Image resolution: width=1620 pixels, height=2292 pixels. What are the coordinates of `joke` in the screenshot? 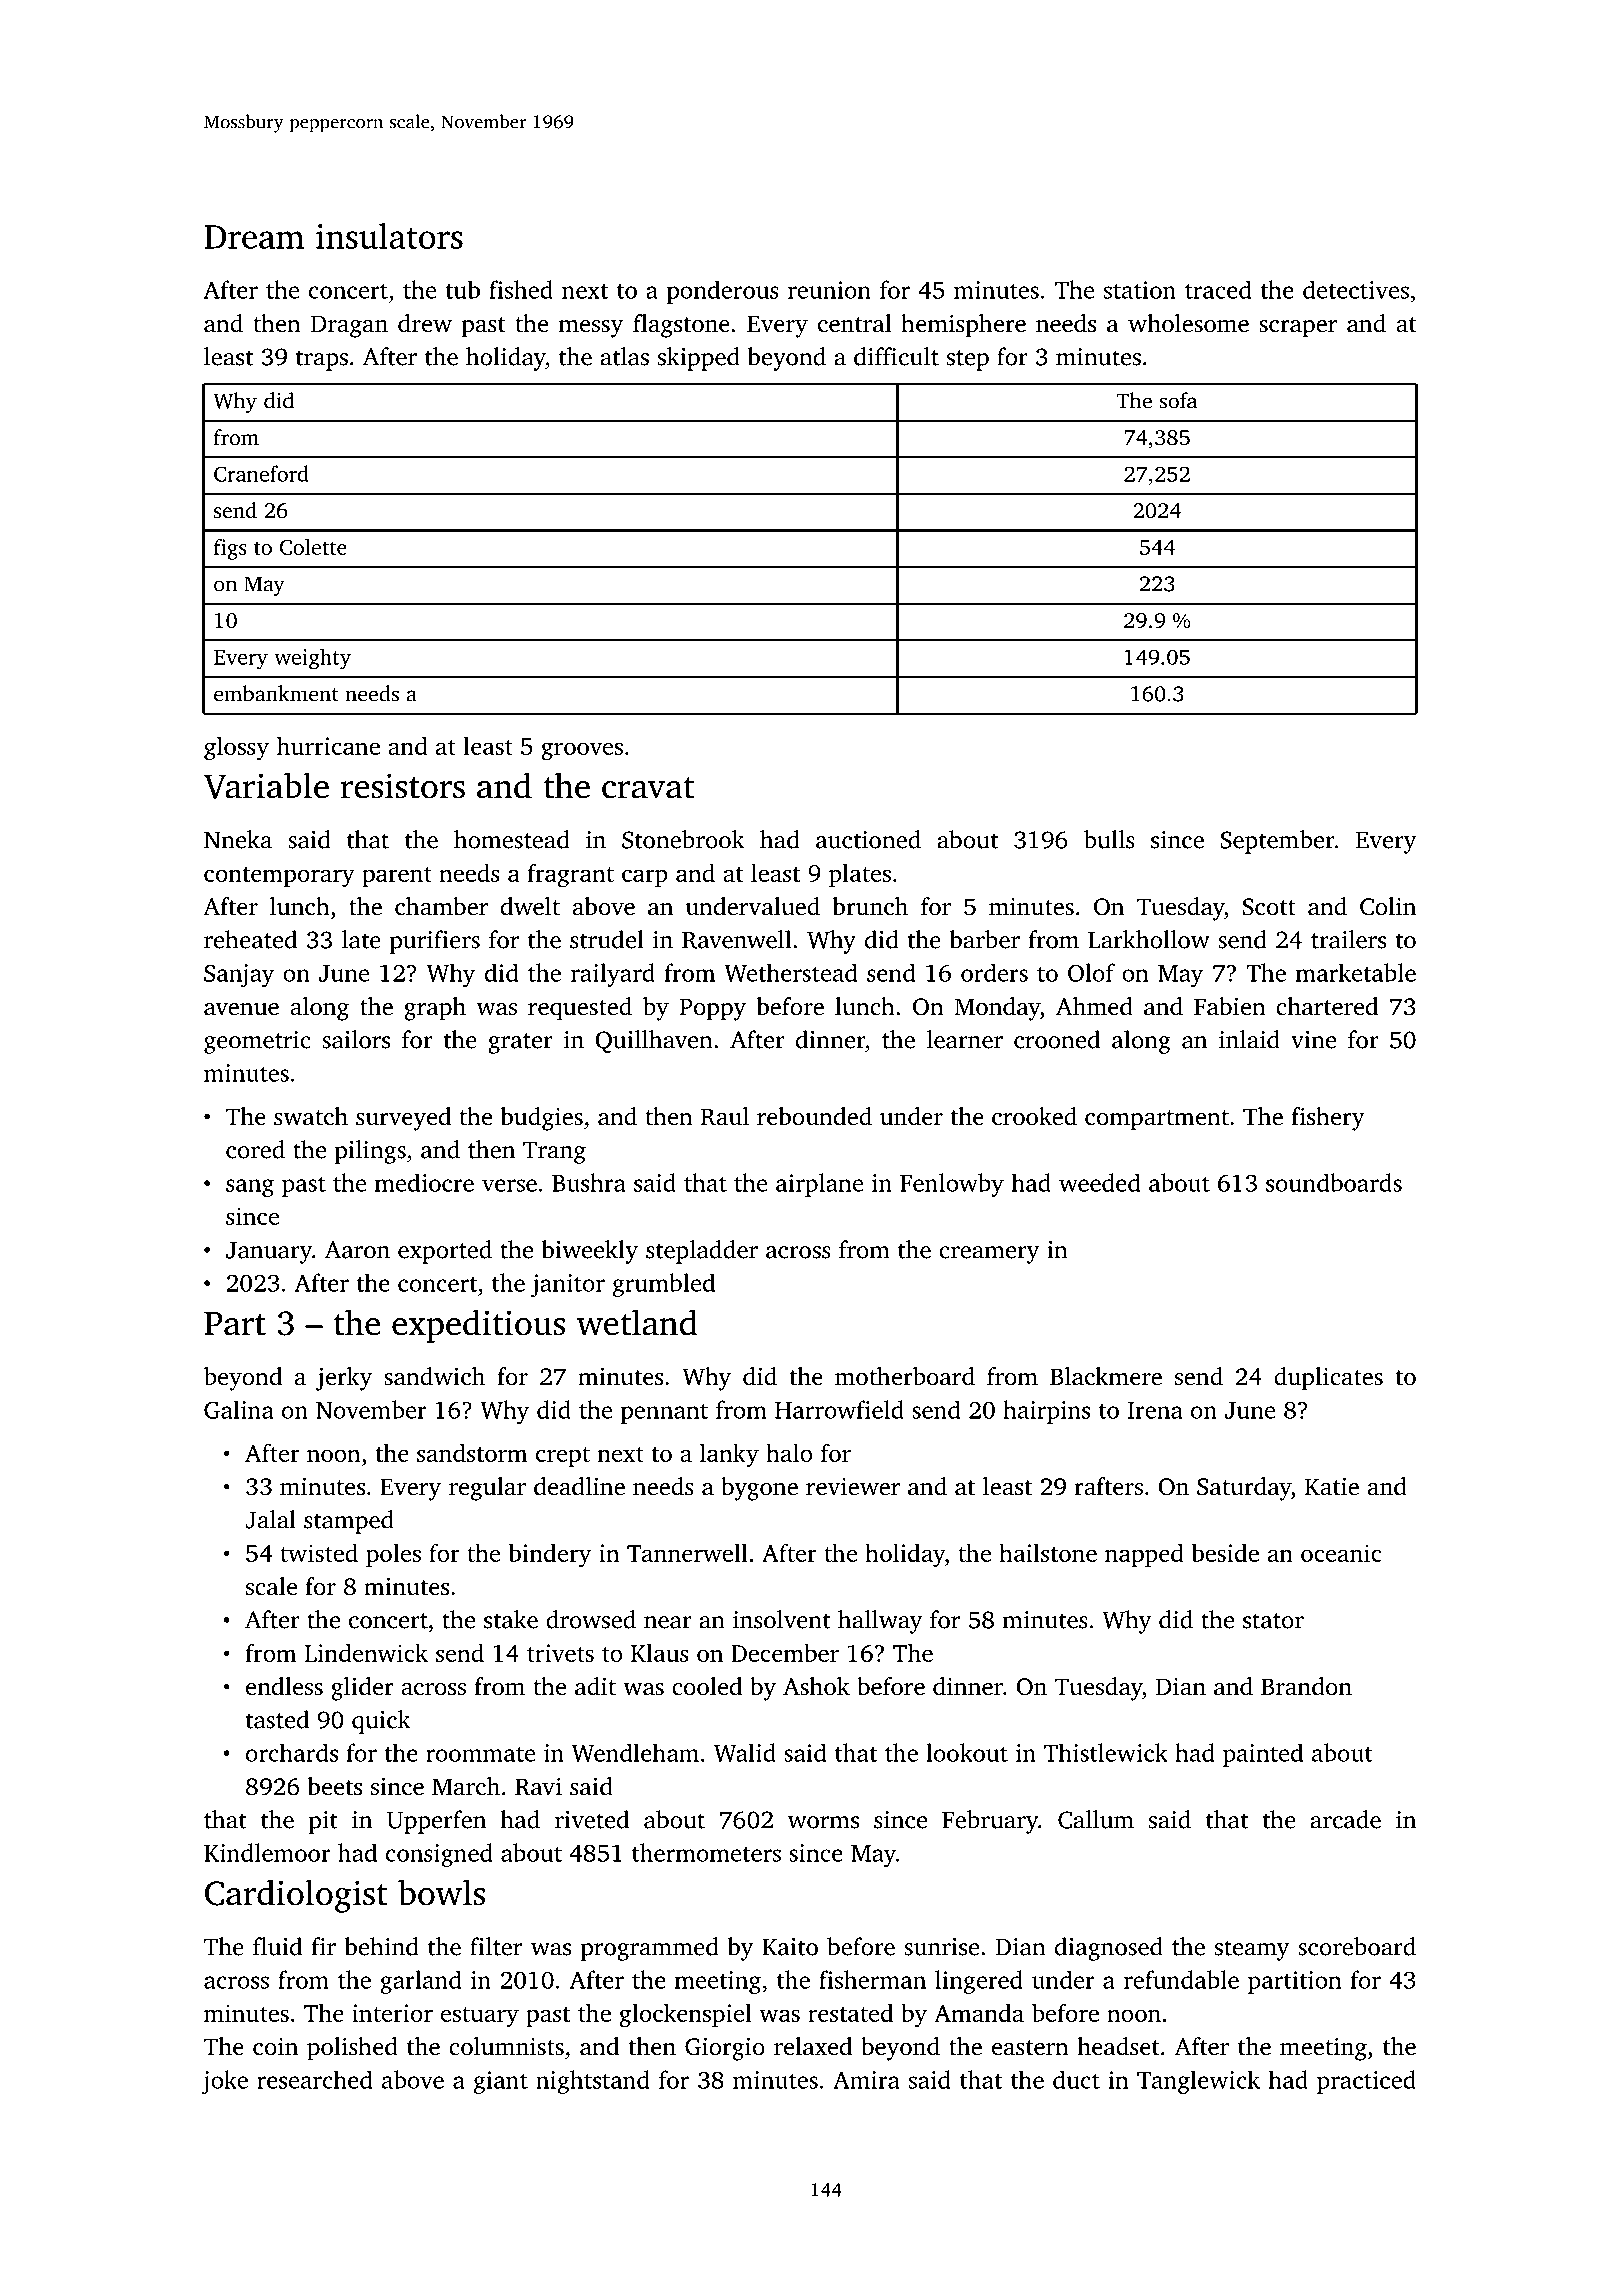 It's located at (224, 2082).
